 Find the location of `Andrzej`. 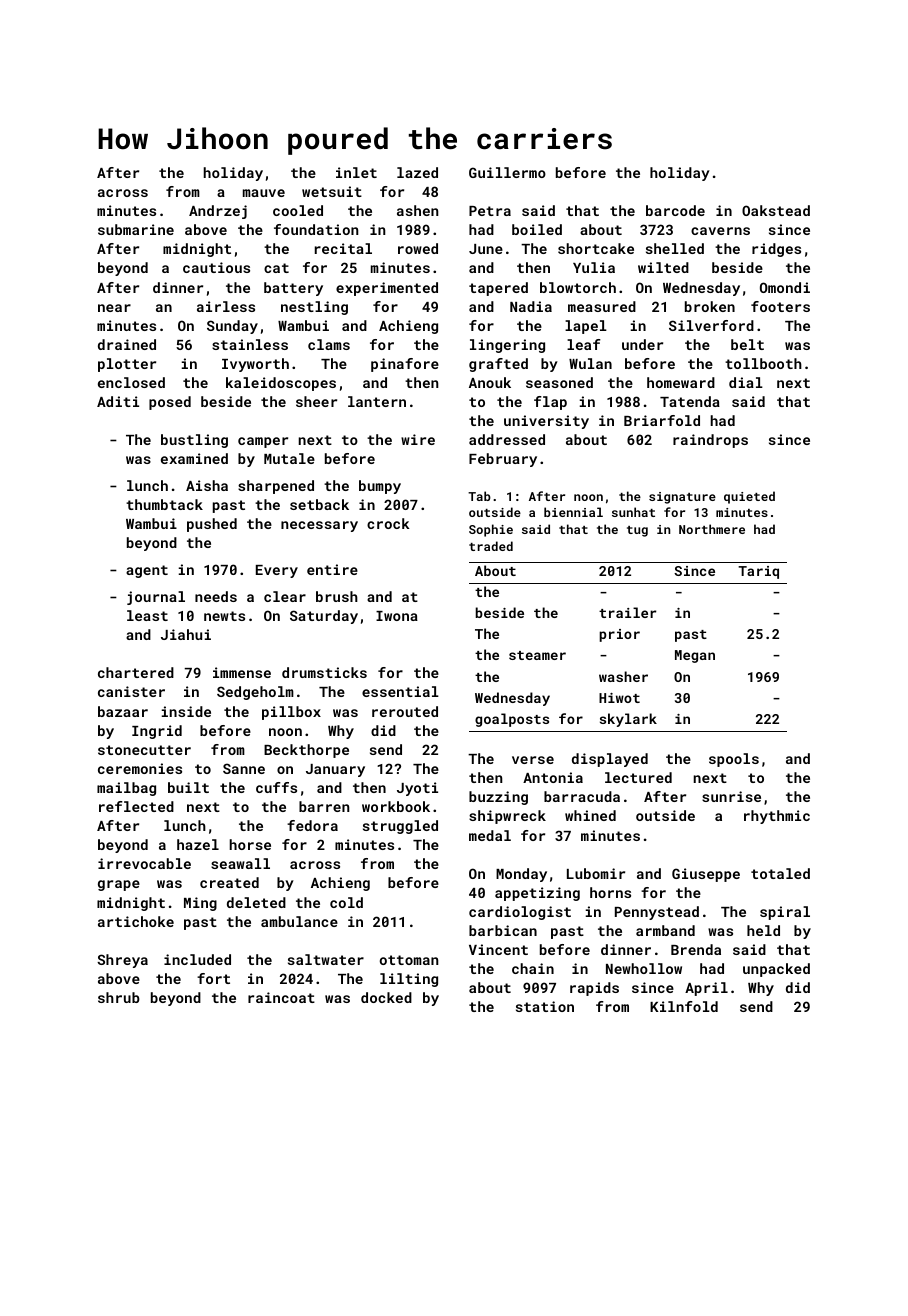

Andrzej is located at coordinates (218, 212).
